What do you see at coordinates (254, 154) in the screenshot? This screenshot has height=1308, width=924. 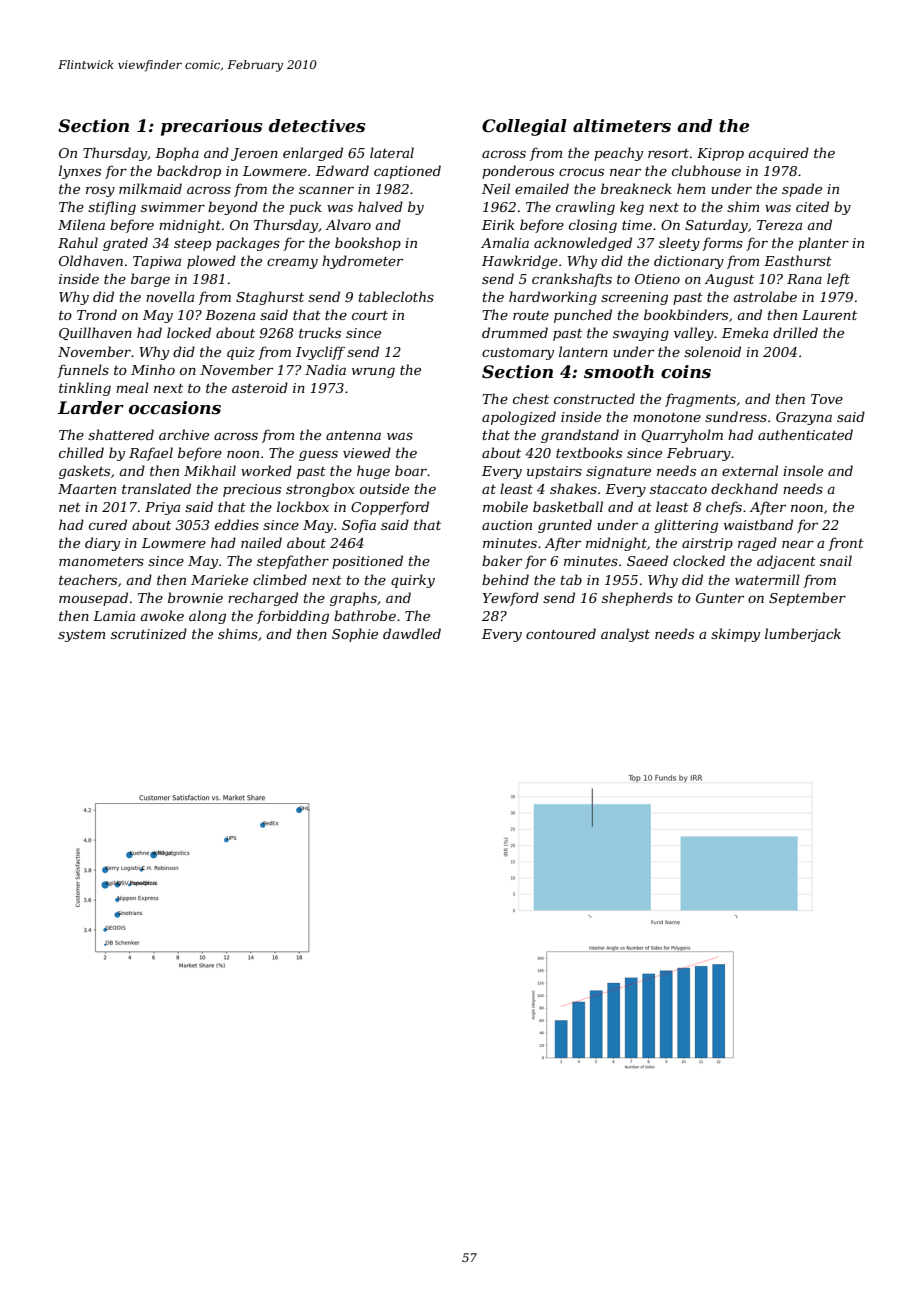 I see `Jeroen` at bounding box center [254, 154].
